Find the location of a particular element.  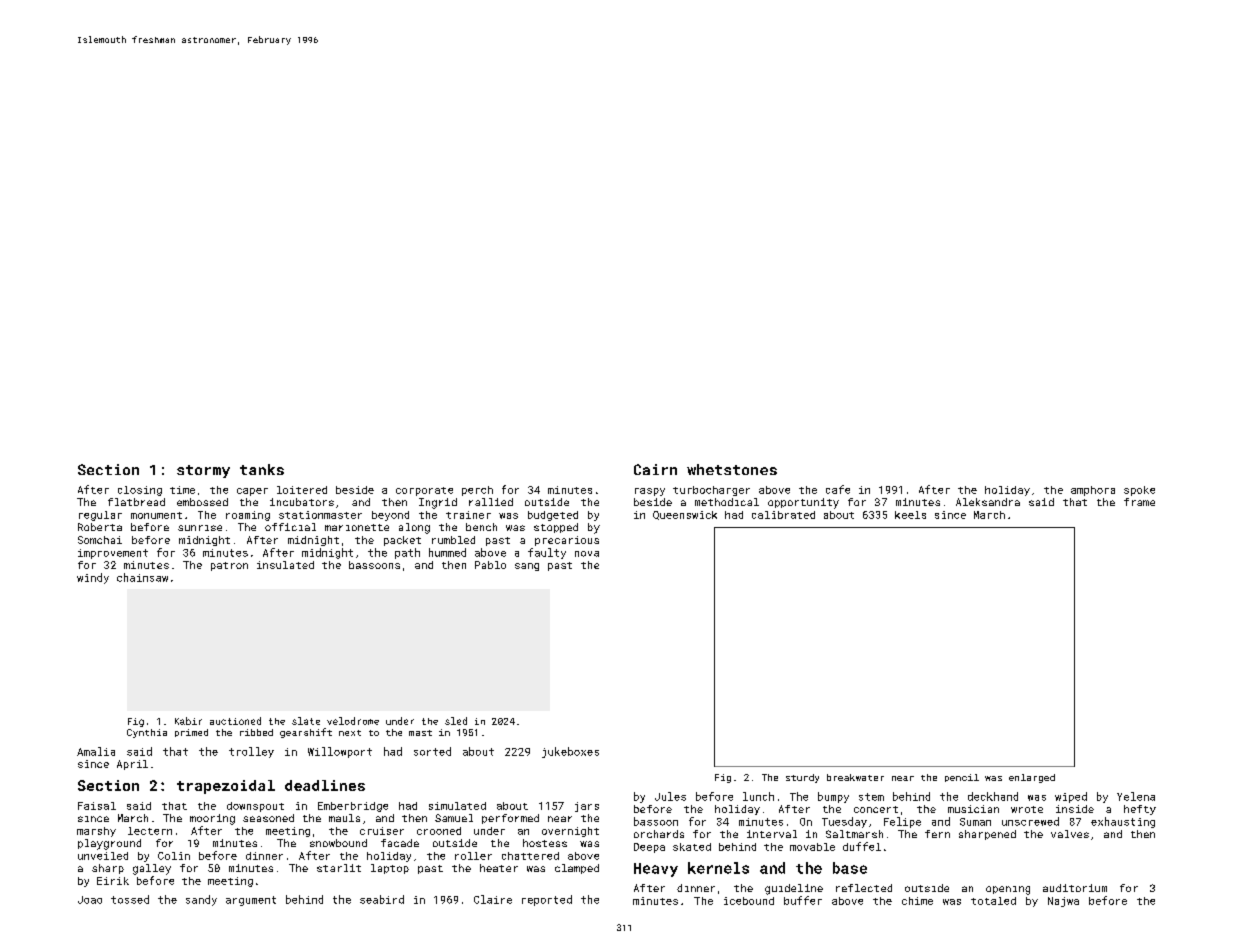

frame is located at coordinates (1139, 502).
